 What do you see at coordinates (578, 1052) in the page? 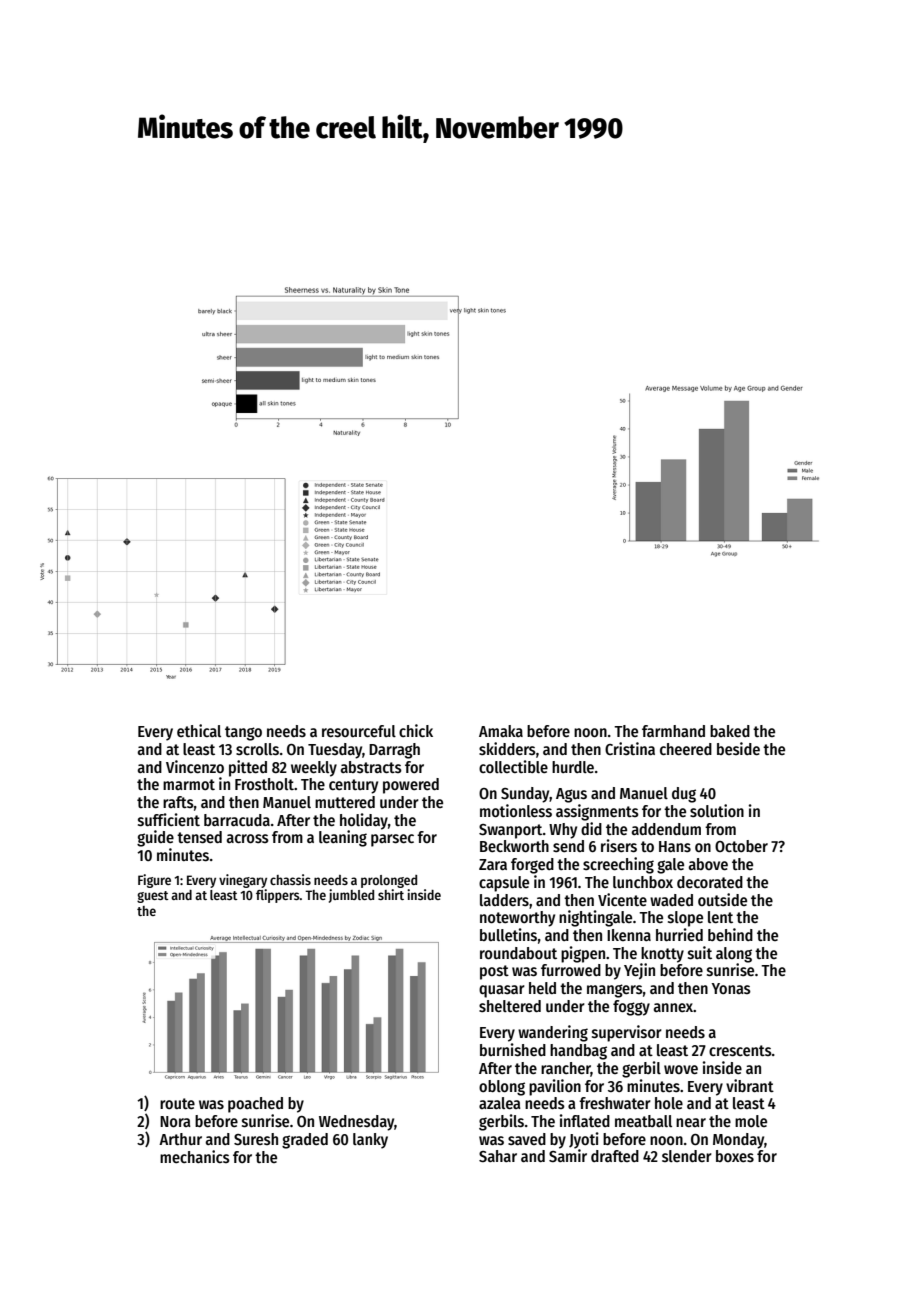
I see `handbag` at bounding box center [578, 1052].
